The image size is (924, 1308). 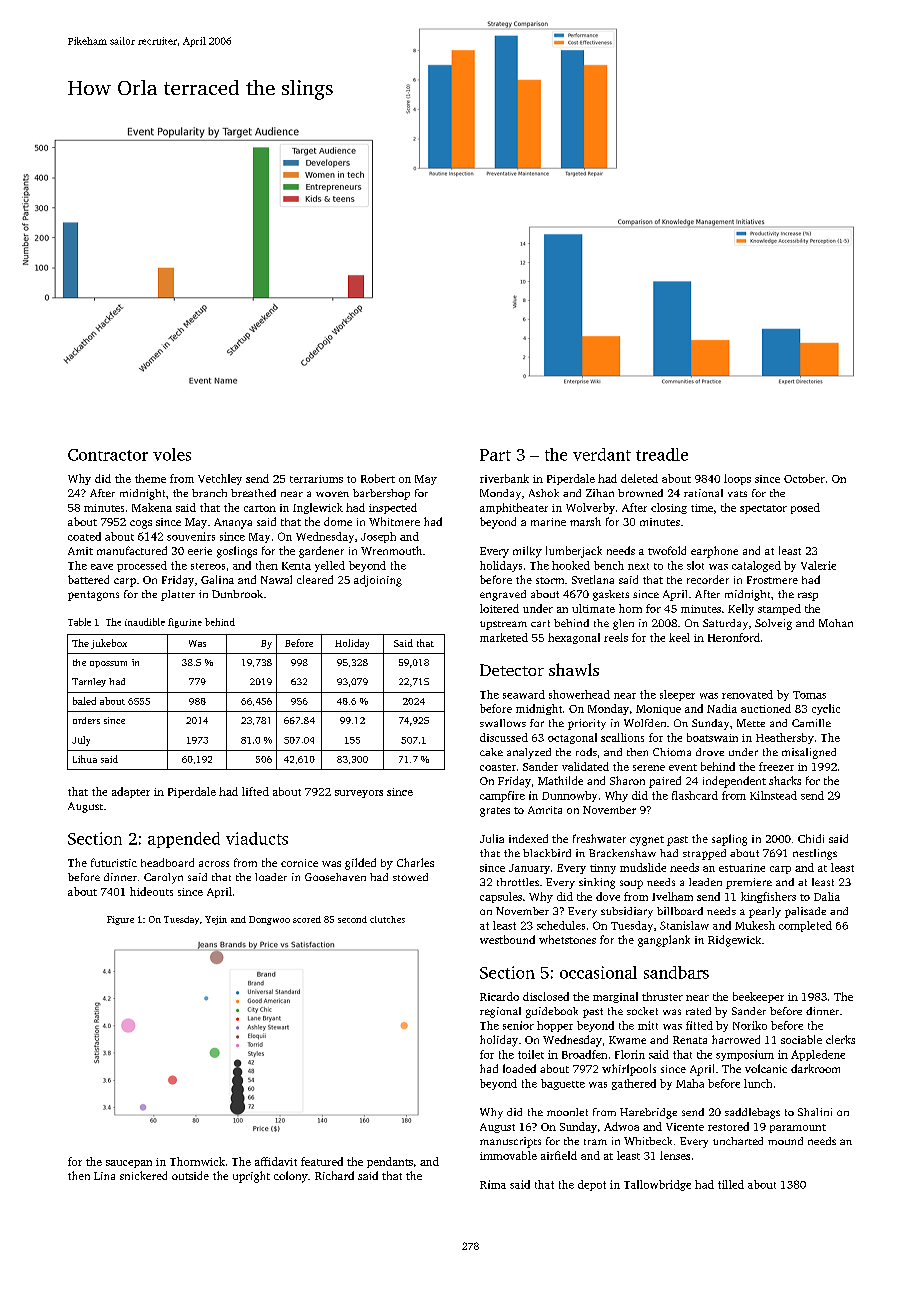 I want to click on symposium, so click(x=745, y=1055).
